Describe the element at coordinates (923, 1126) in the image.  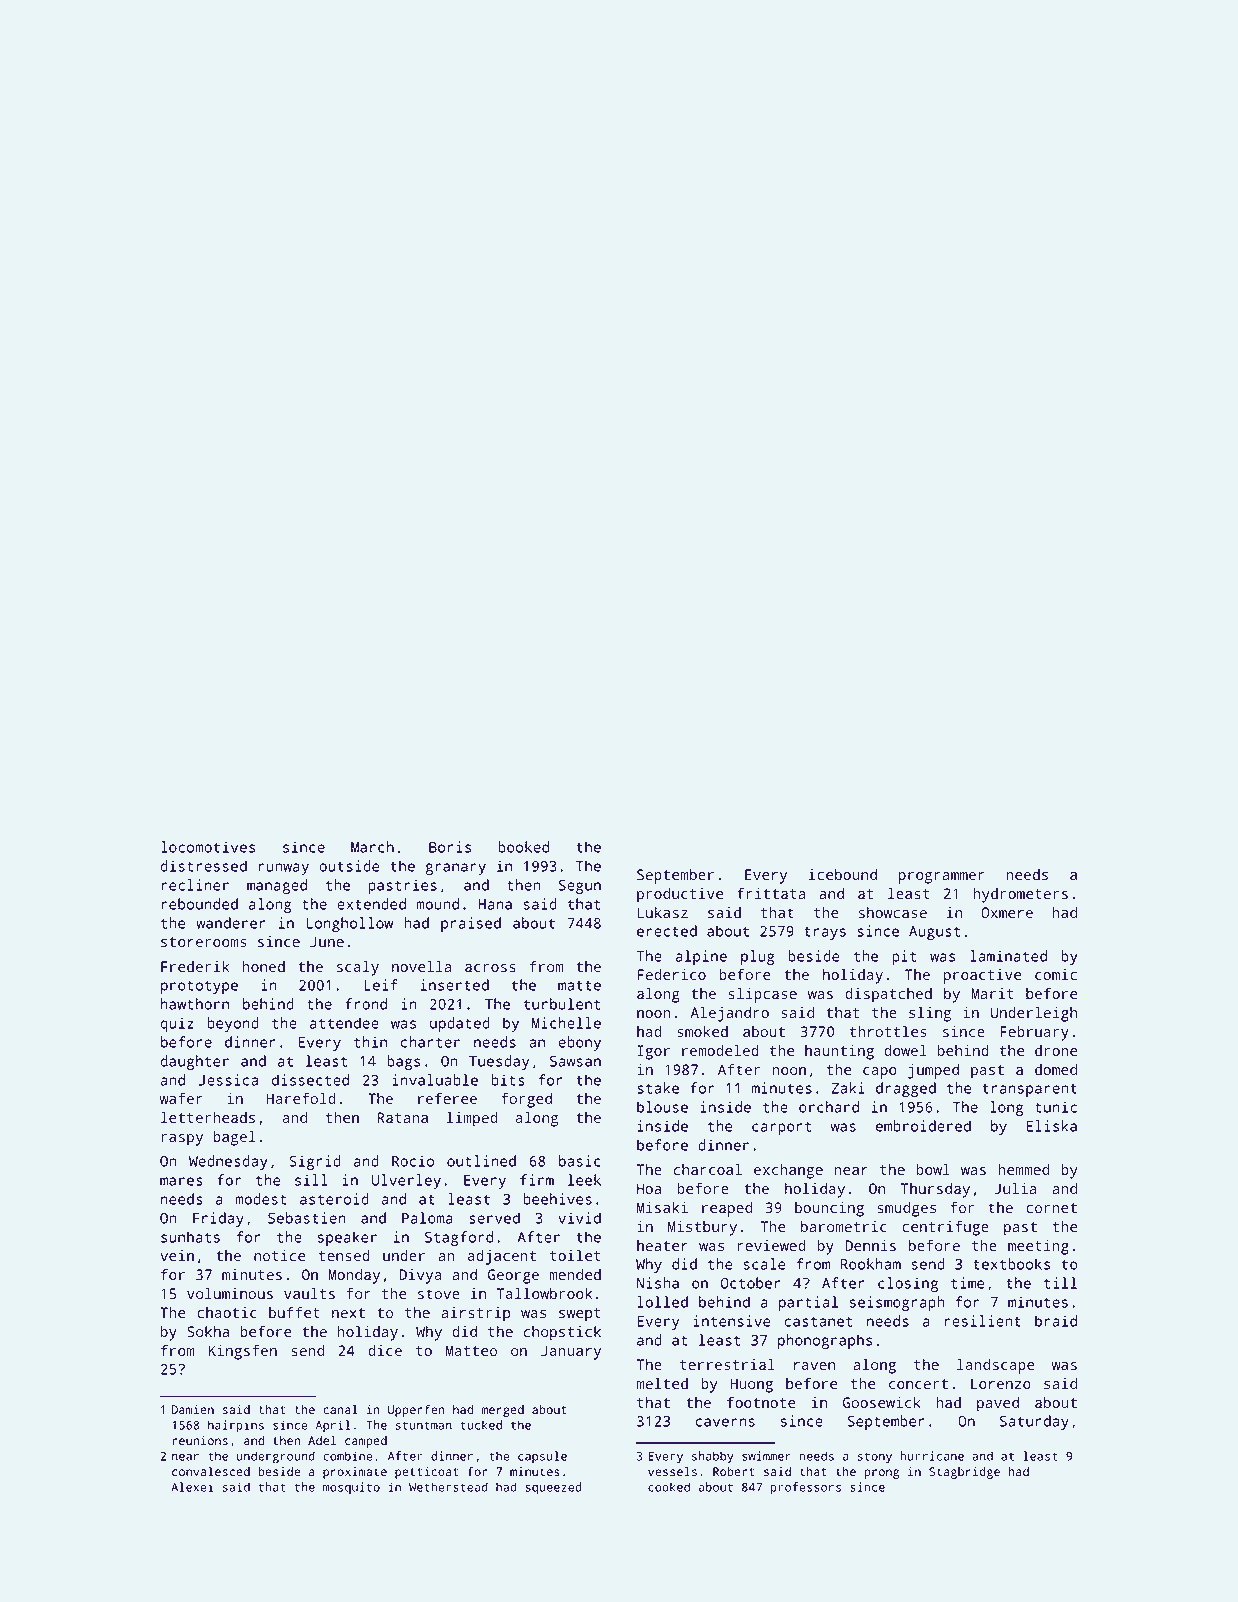
I see `embroidered` at that location.
